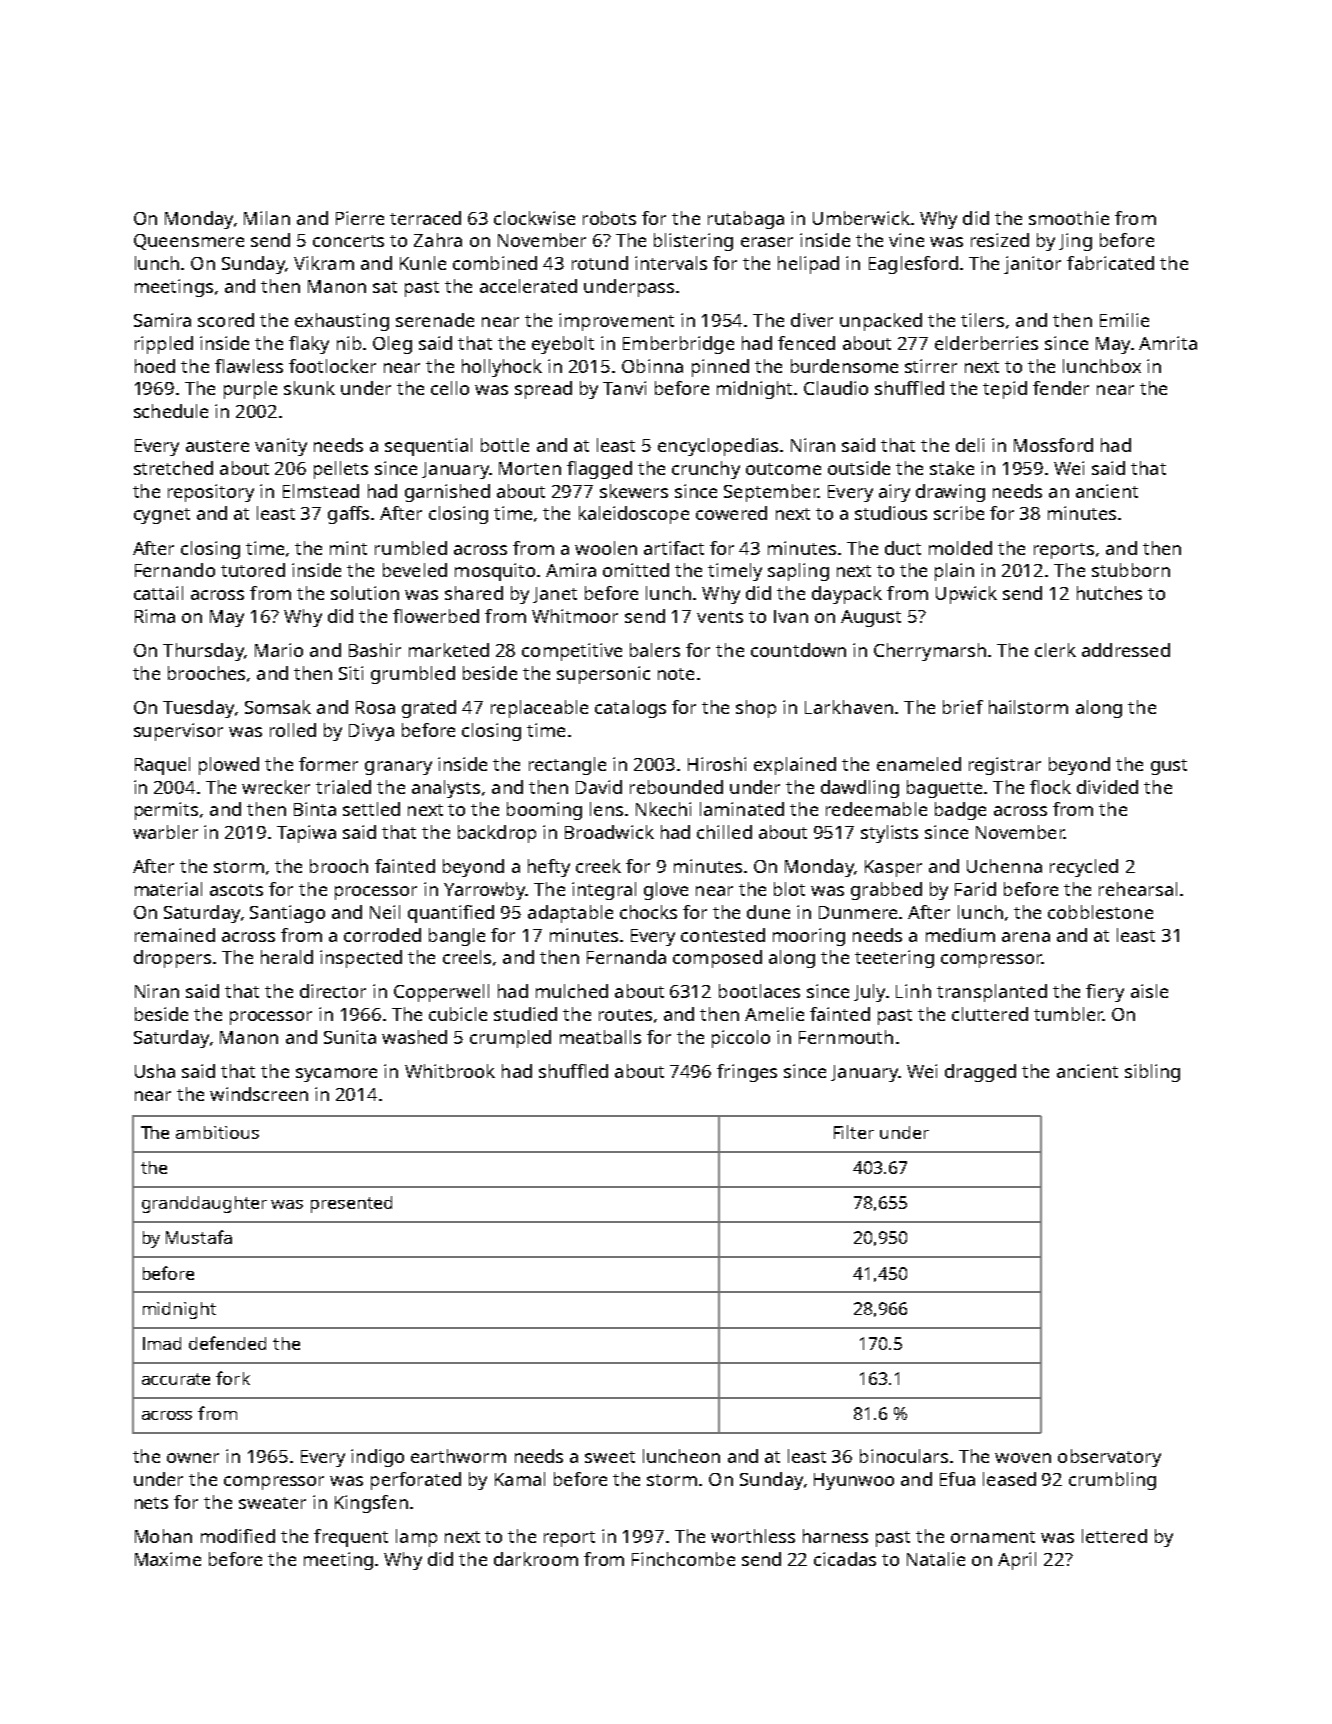 This screenshot has height=1724, width=1332. I want to click on grated, so click(429, 709).
